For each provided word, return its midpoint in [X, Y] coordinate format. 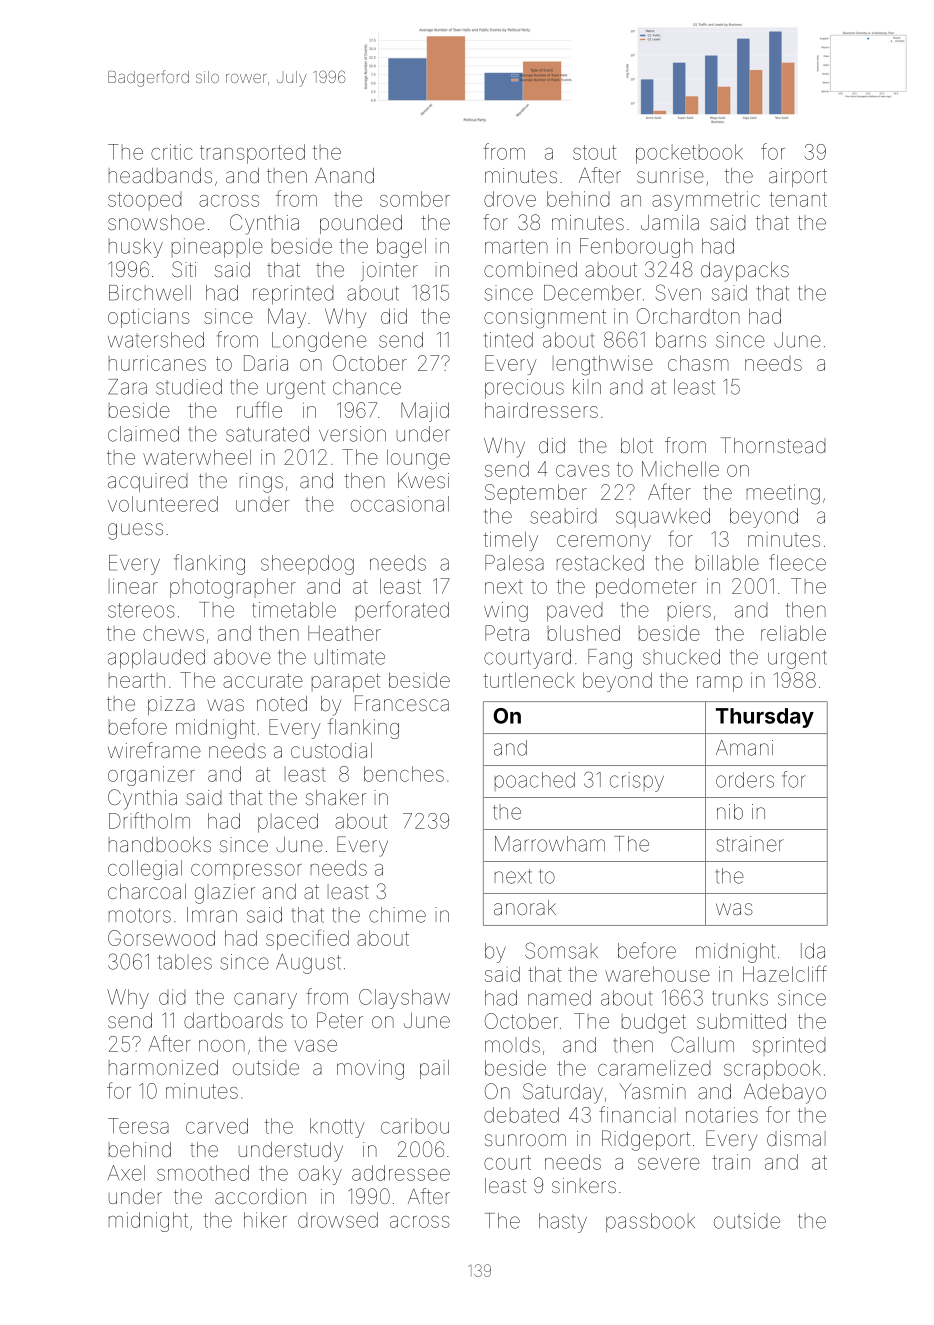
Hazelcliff [785, 973]
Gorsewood [161, 938]
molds [512, 1045]
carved [217, 1126]
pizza [171, 705]
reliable [793, 633]
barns [681, 340]
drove [510, 199]
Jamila [670, 222]
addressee [401, 1173]
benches [404, 774]
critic [172, 152]
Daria [266, 363]
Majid [425, 412]
